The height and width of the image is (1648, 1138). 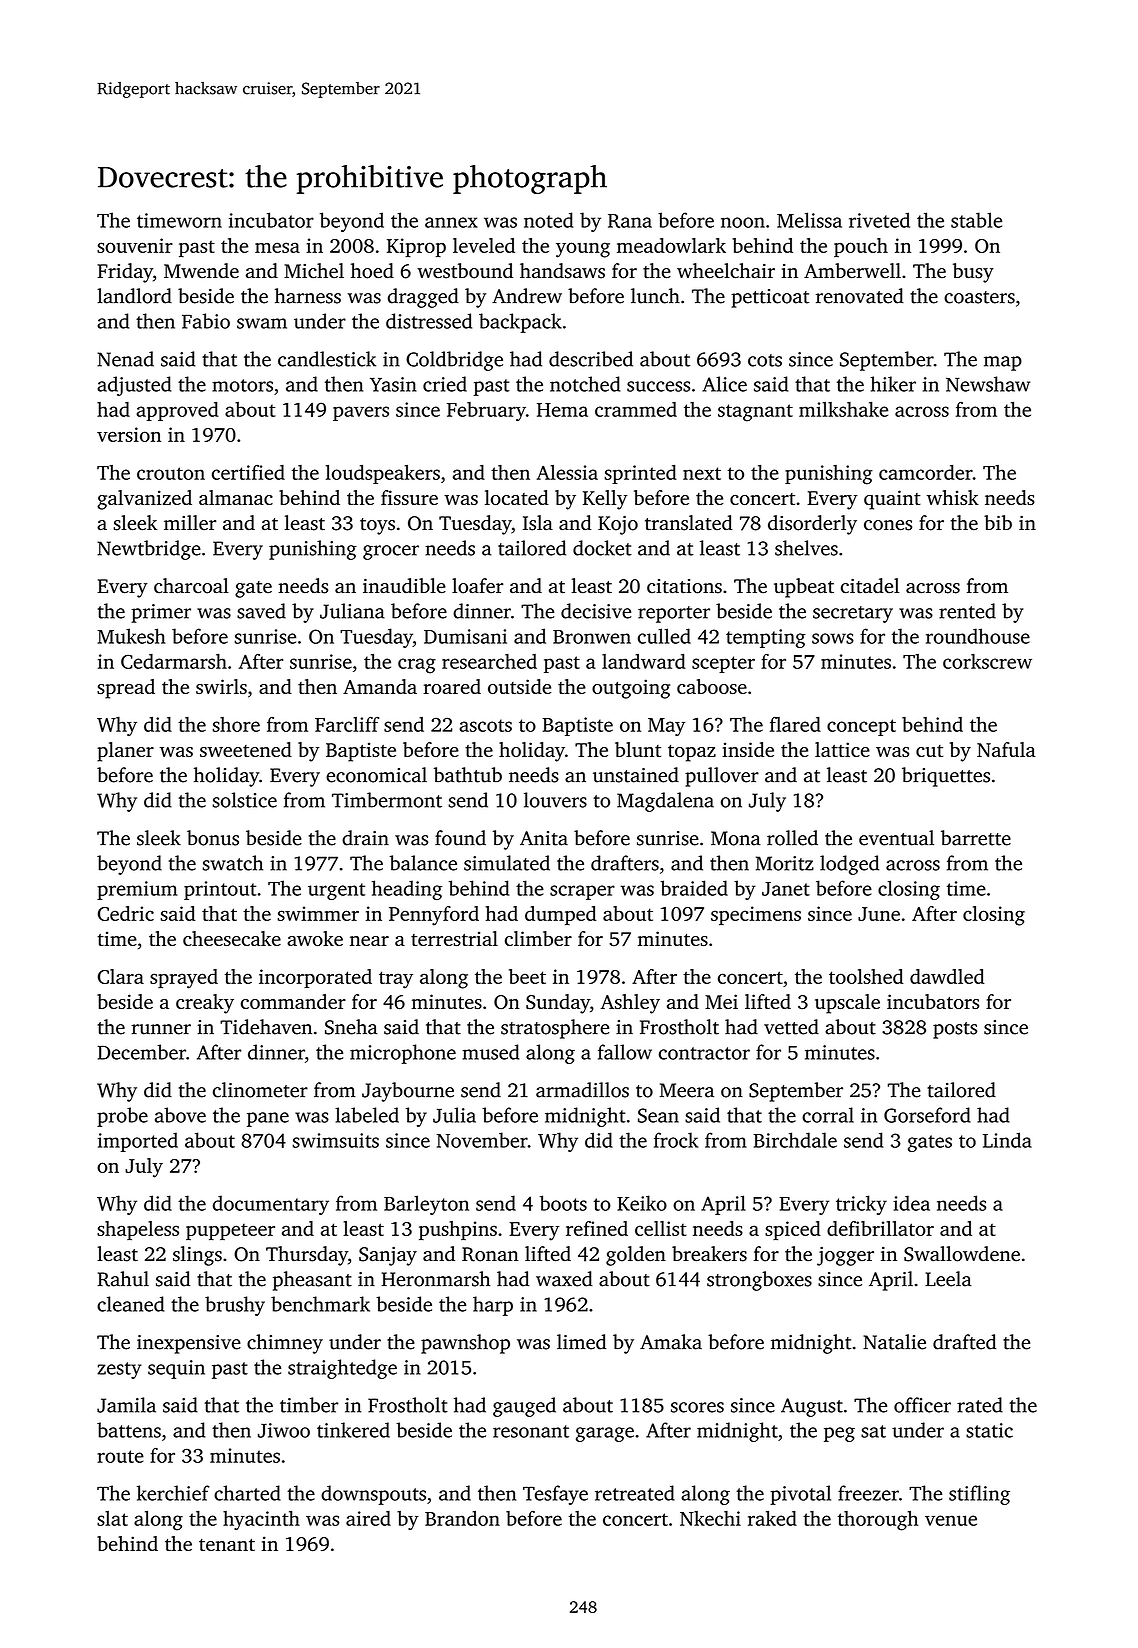 I want to click on planer, so click(x=125, y=752).
